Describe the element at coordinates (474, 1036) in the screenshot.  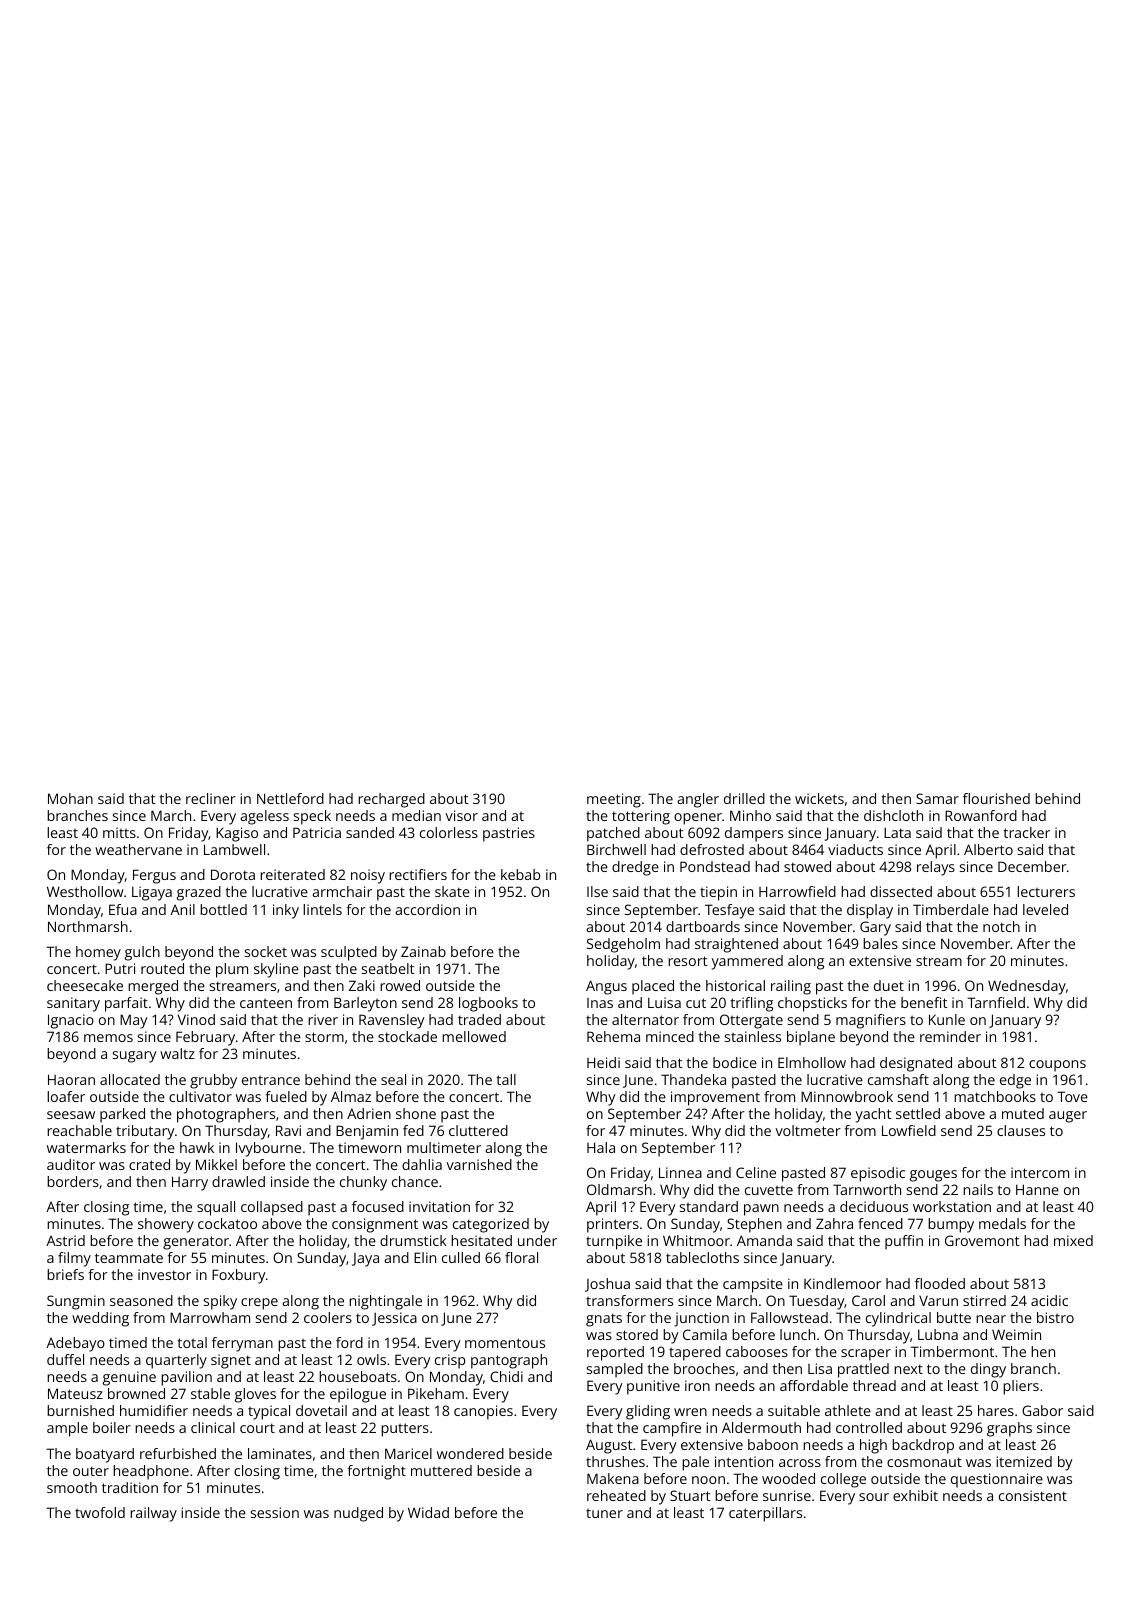
I see `mellowed` at that location.
